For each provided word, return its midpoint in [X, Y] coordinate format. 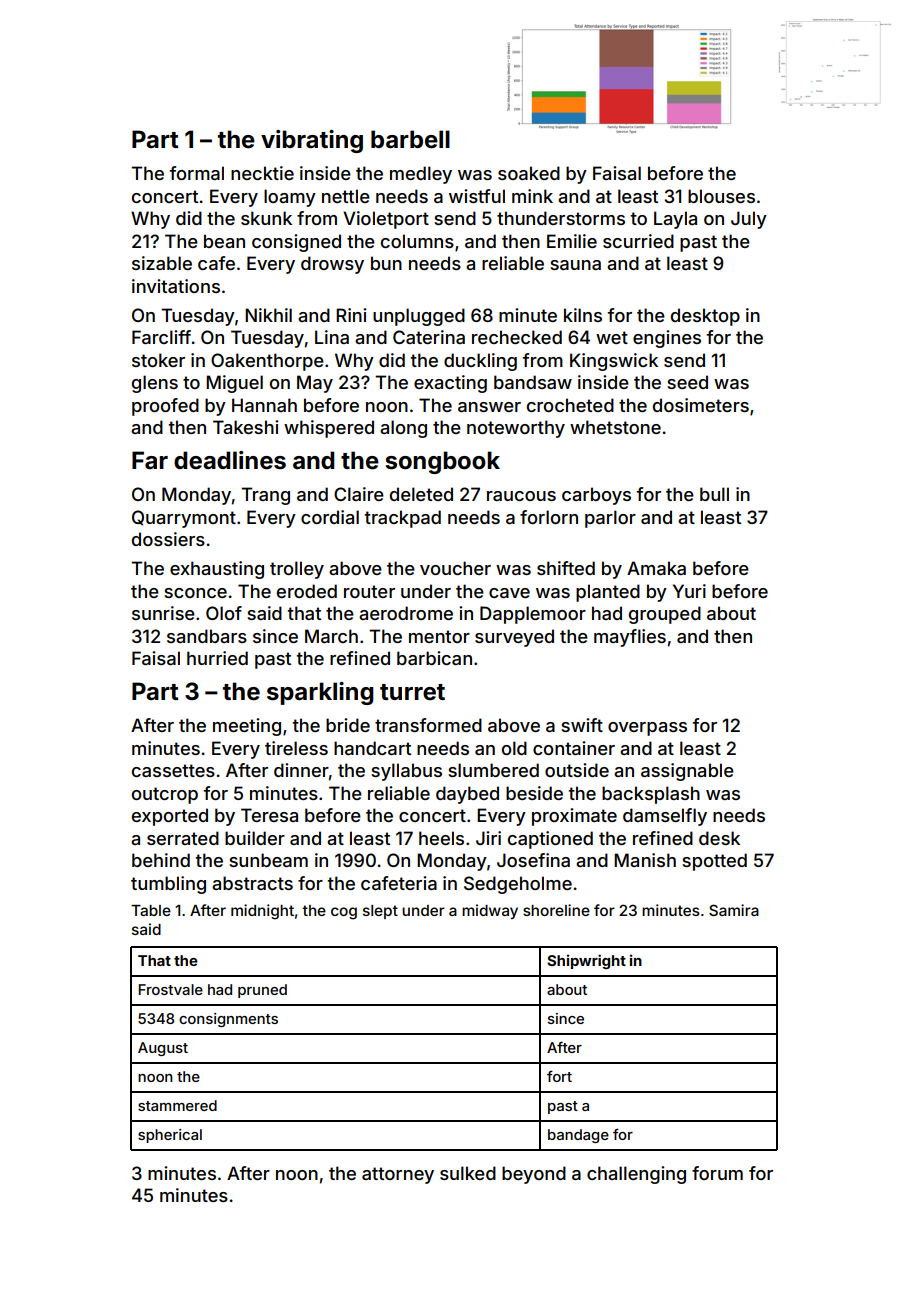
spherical [170, 1136]
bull [714, 494]
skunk [266, 218]
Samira [734, 910]
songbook [442, 462]
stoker [158, 360]
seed [687, 382]
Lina [332, 337]
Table [151, 910]
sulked [468, 1173]
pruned [262, 991]
